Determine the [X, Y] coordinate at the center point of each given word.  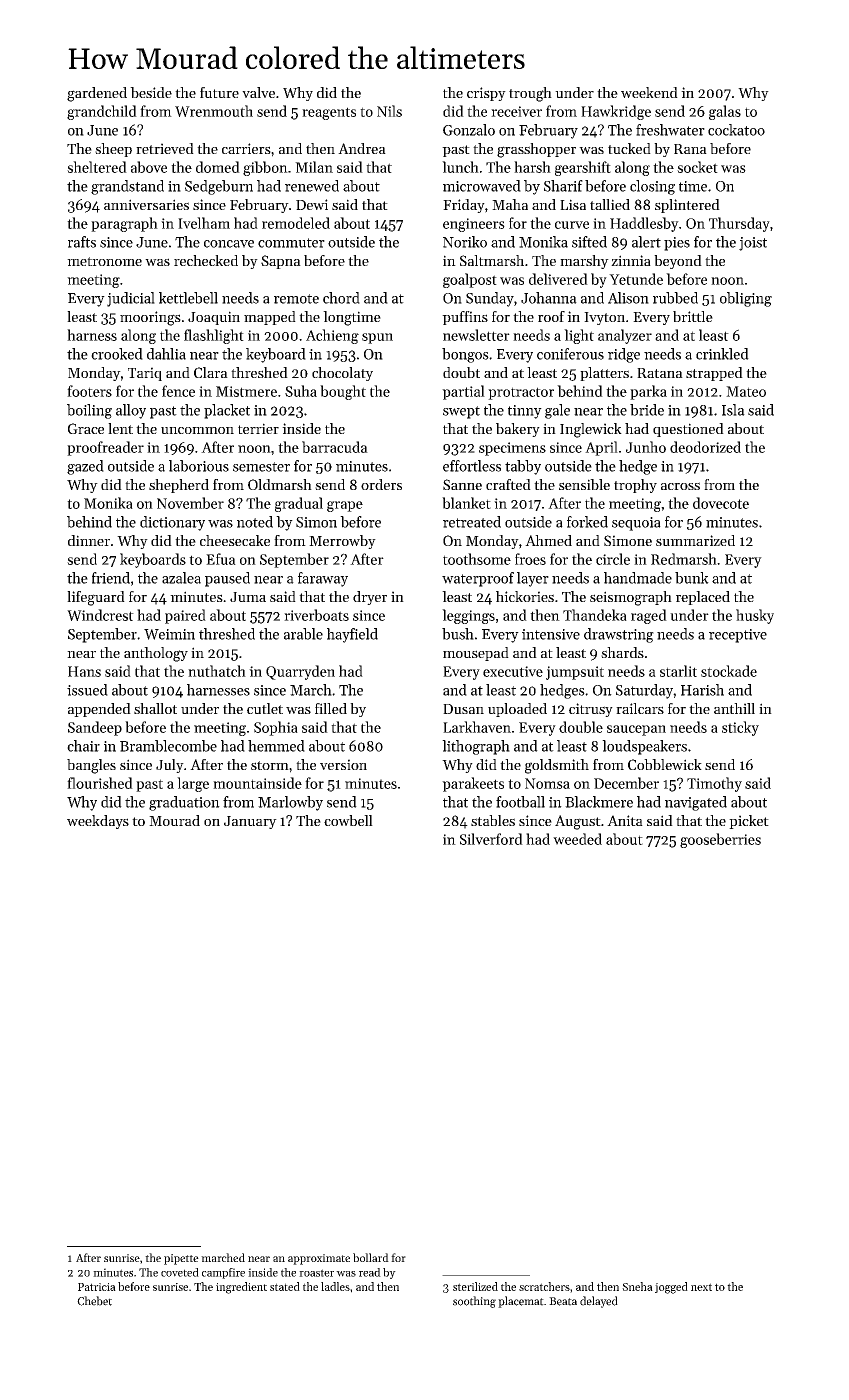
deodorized [705, 447]
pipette [181, 1259]
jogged [671, 1288]
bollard [371, 1257]
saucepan [636, 730]
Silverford [491, 839]
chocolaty [342, 374]
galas [725, 112]
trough [530, 94]
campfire [223, 1273]
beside [151, 92]
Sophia [276, 728]
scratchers [544, 1286]
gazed [85, 467]
